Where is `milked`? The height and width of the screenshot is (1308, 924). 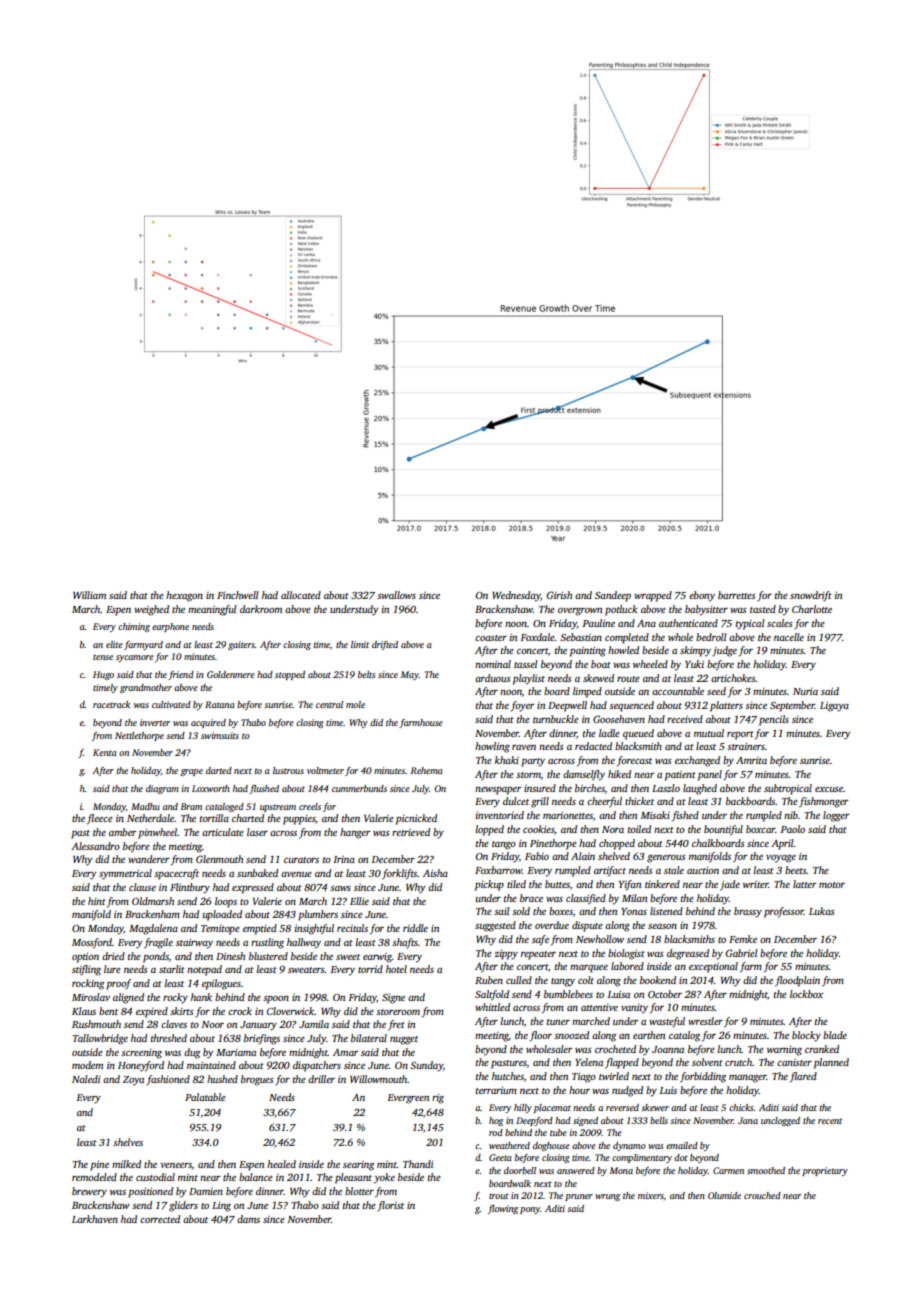 milked is located at coordinates (126, 1164).
